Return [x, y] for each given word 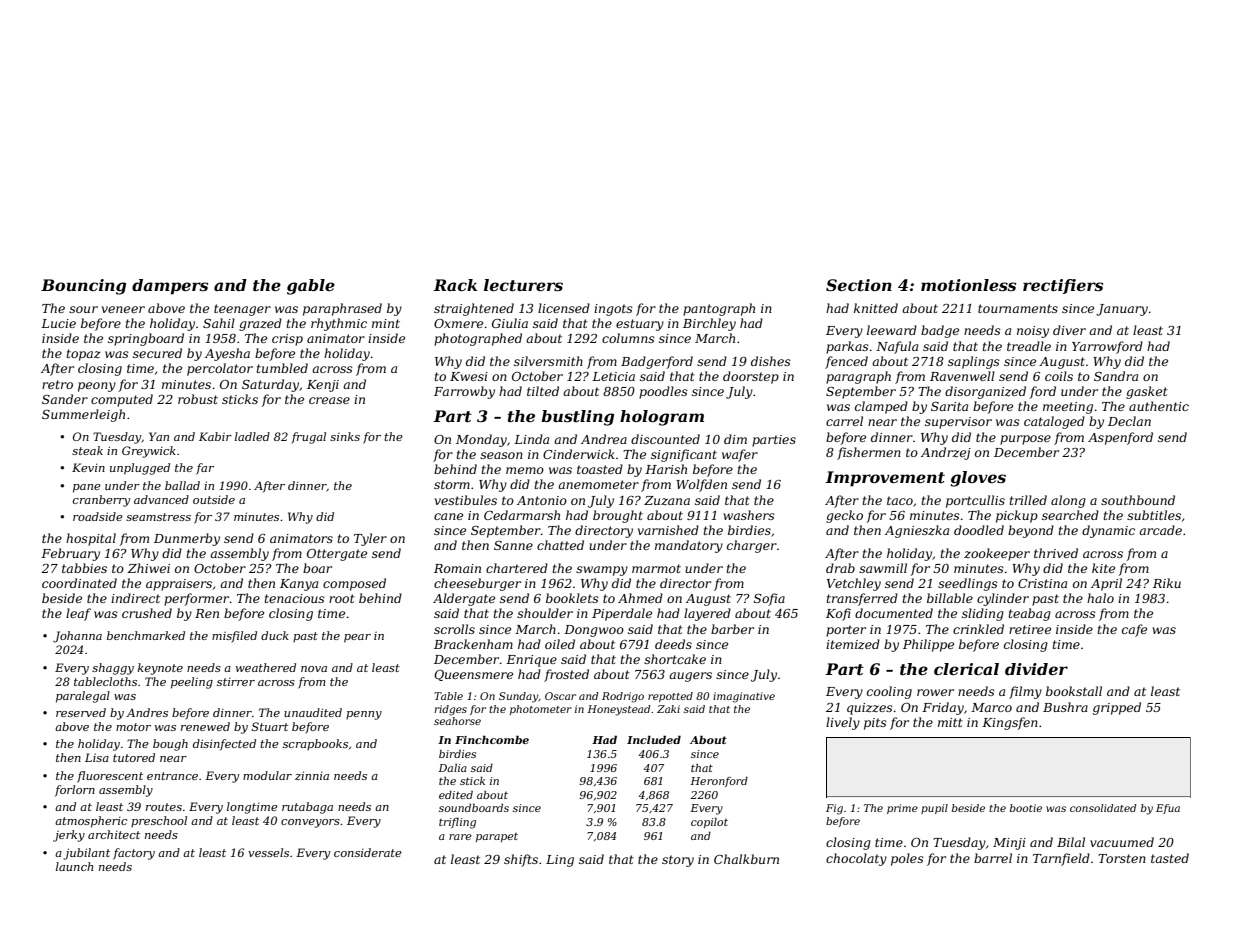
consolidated [1103, 808]
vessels [268, 852]
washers [749, 515]
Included [654, 739]
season [501, 455]
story [678, 861]
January [1122, 310]
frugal [309, 438]
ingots [613, 310]
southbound [1138, 500]
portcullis [975, 501]
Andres [147, 712]
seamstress [158, 517]
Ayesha [227, 354]
